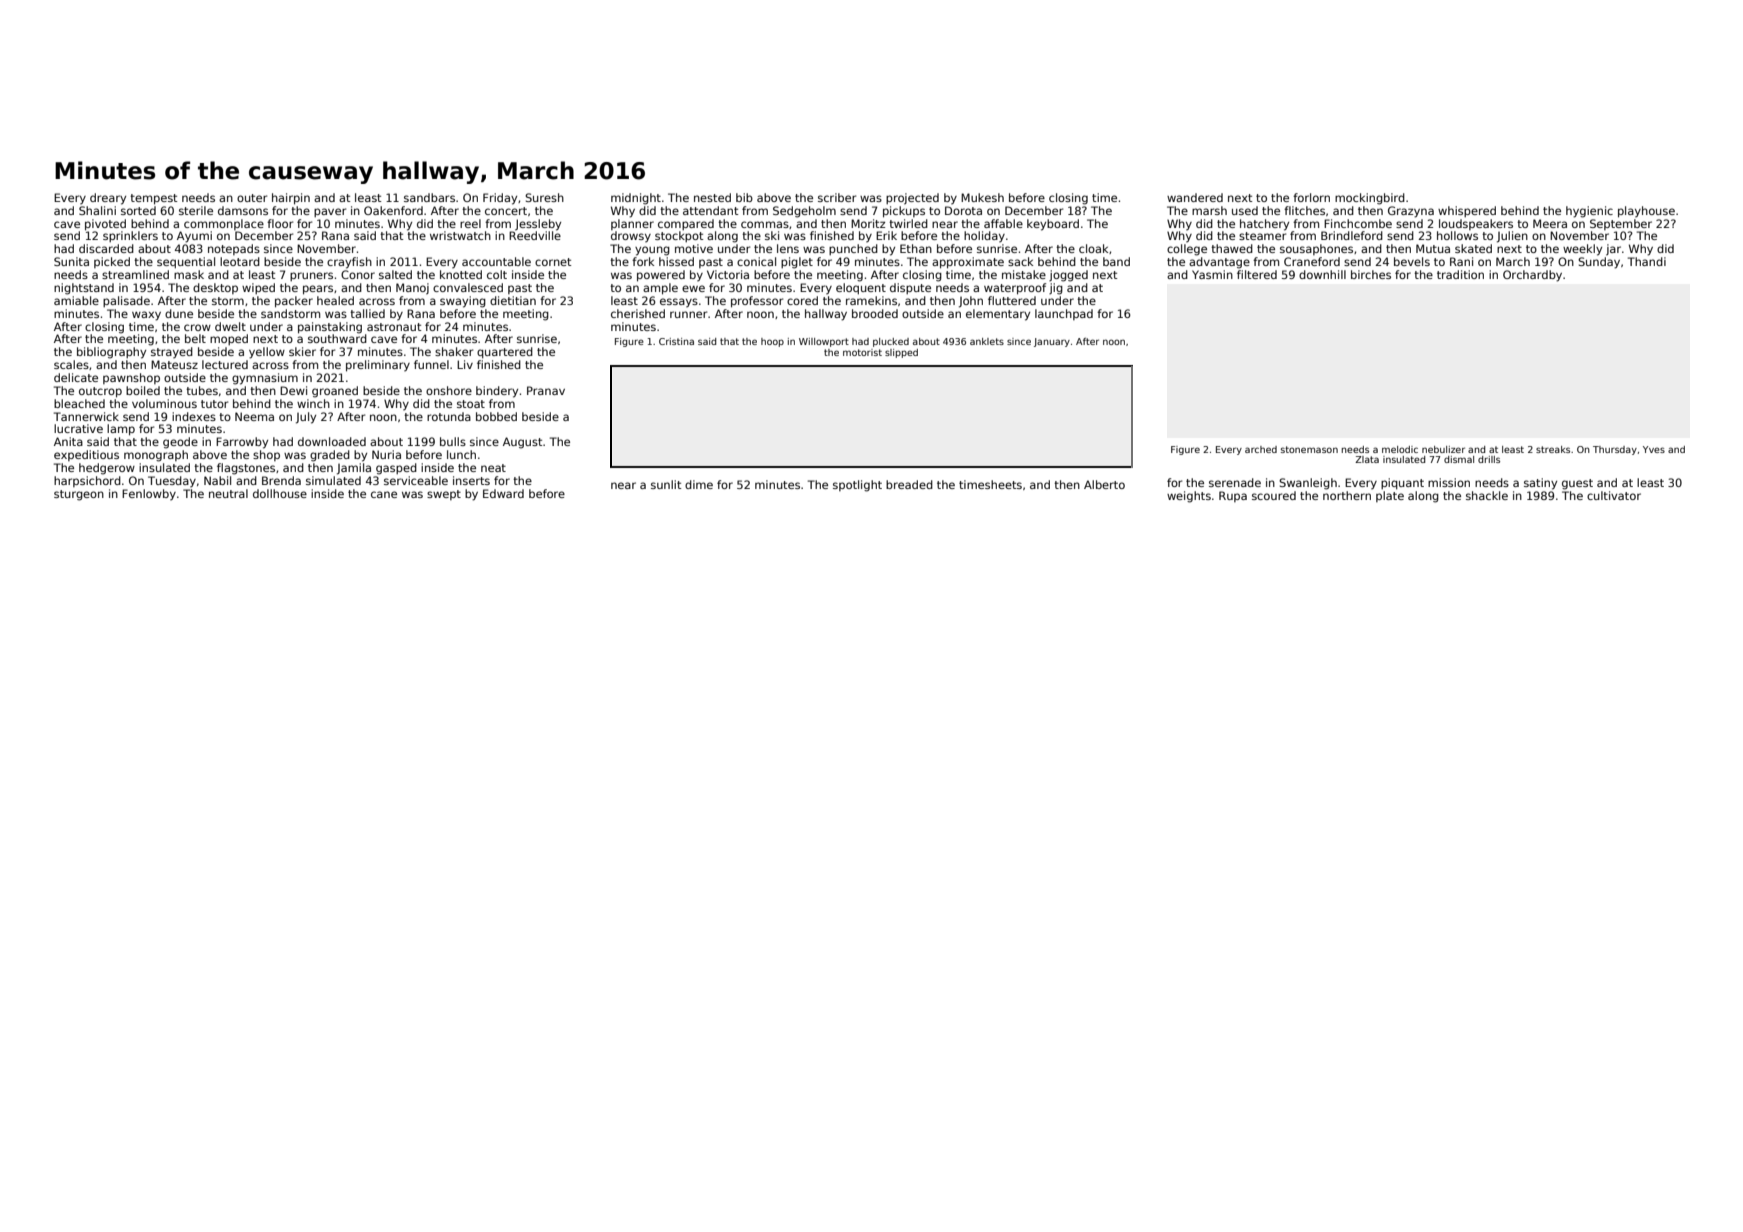 This screenshot has width=1743, height=1232. Describe the element at coordinates (280, 493) in the screenshot. I see `dollhouse` at that location.
